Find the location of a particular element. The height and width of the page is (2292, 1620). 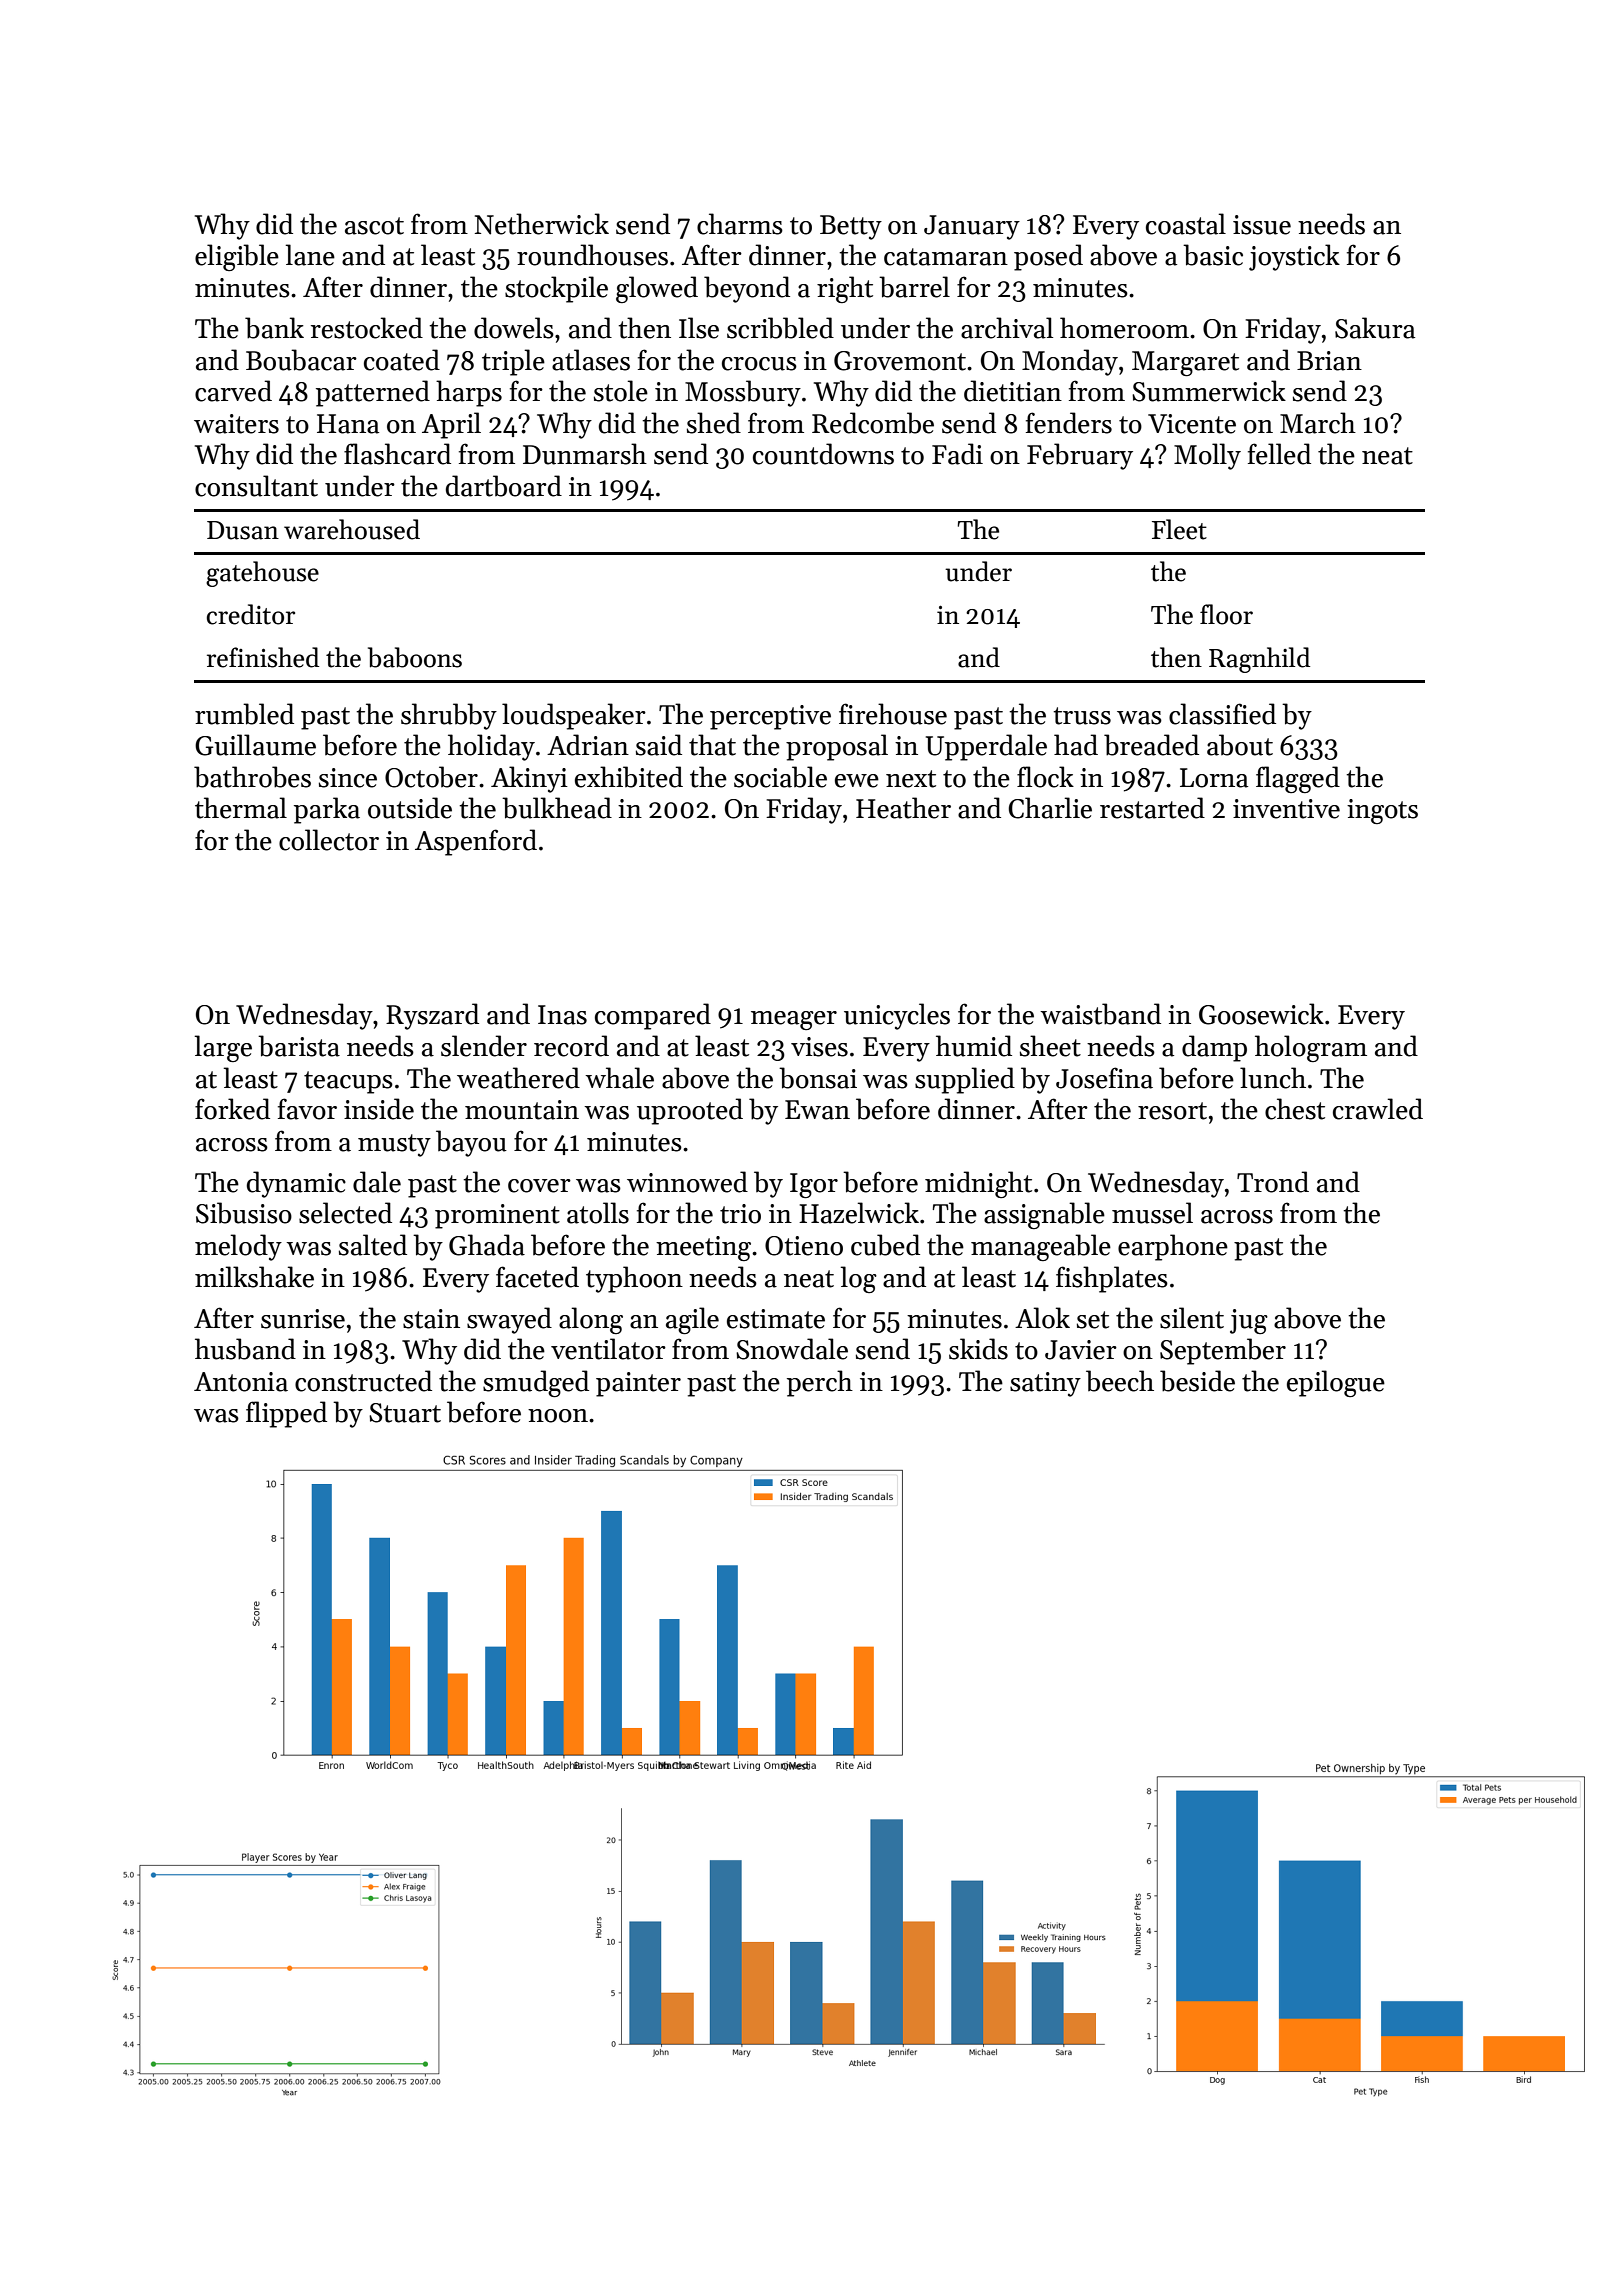

fenders is located at coordinates (1069, 423).
